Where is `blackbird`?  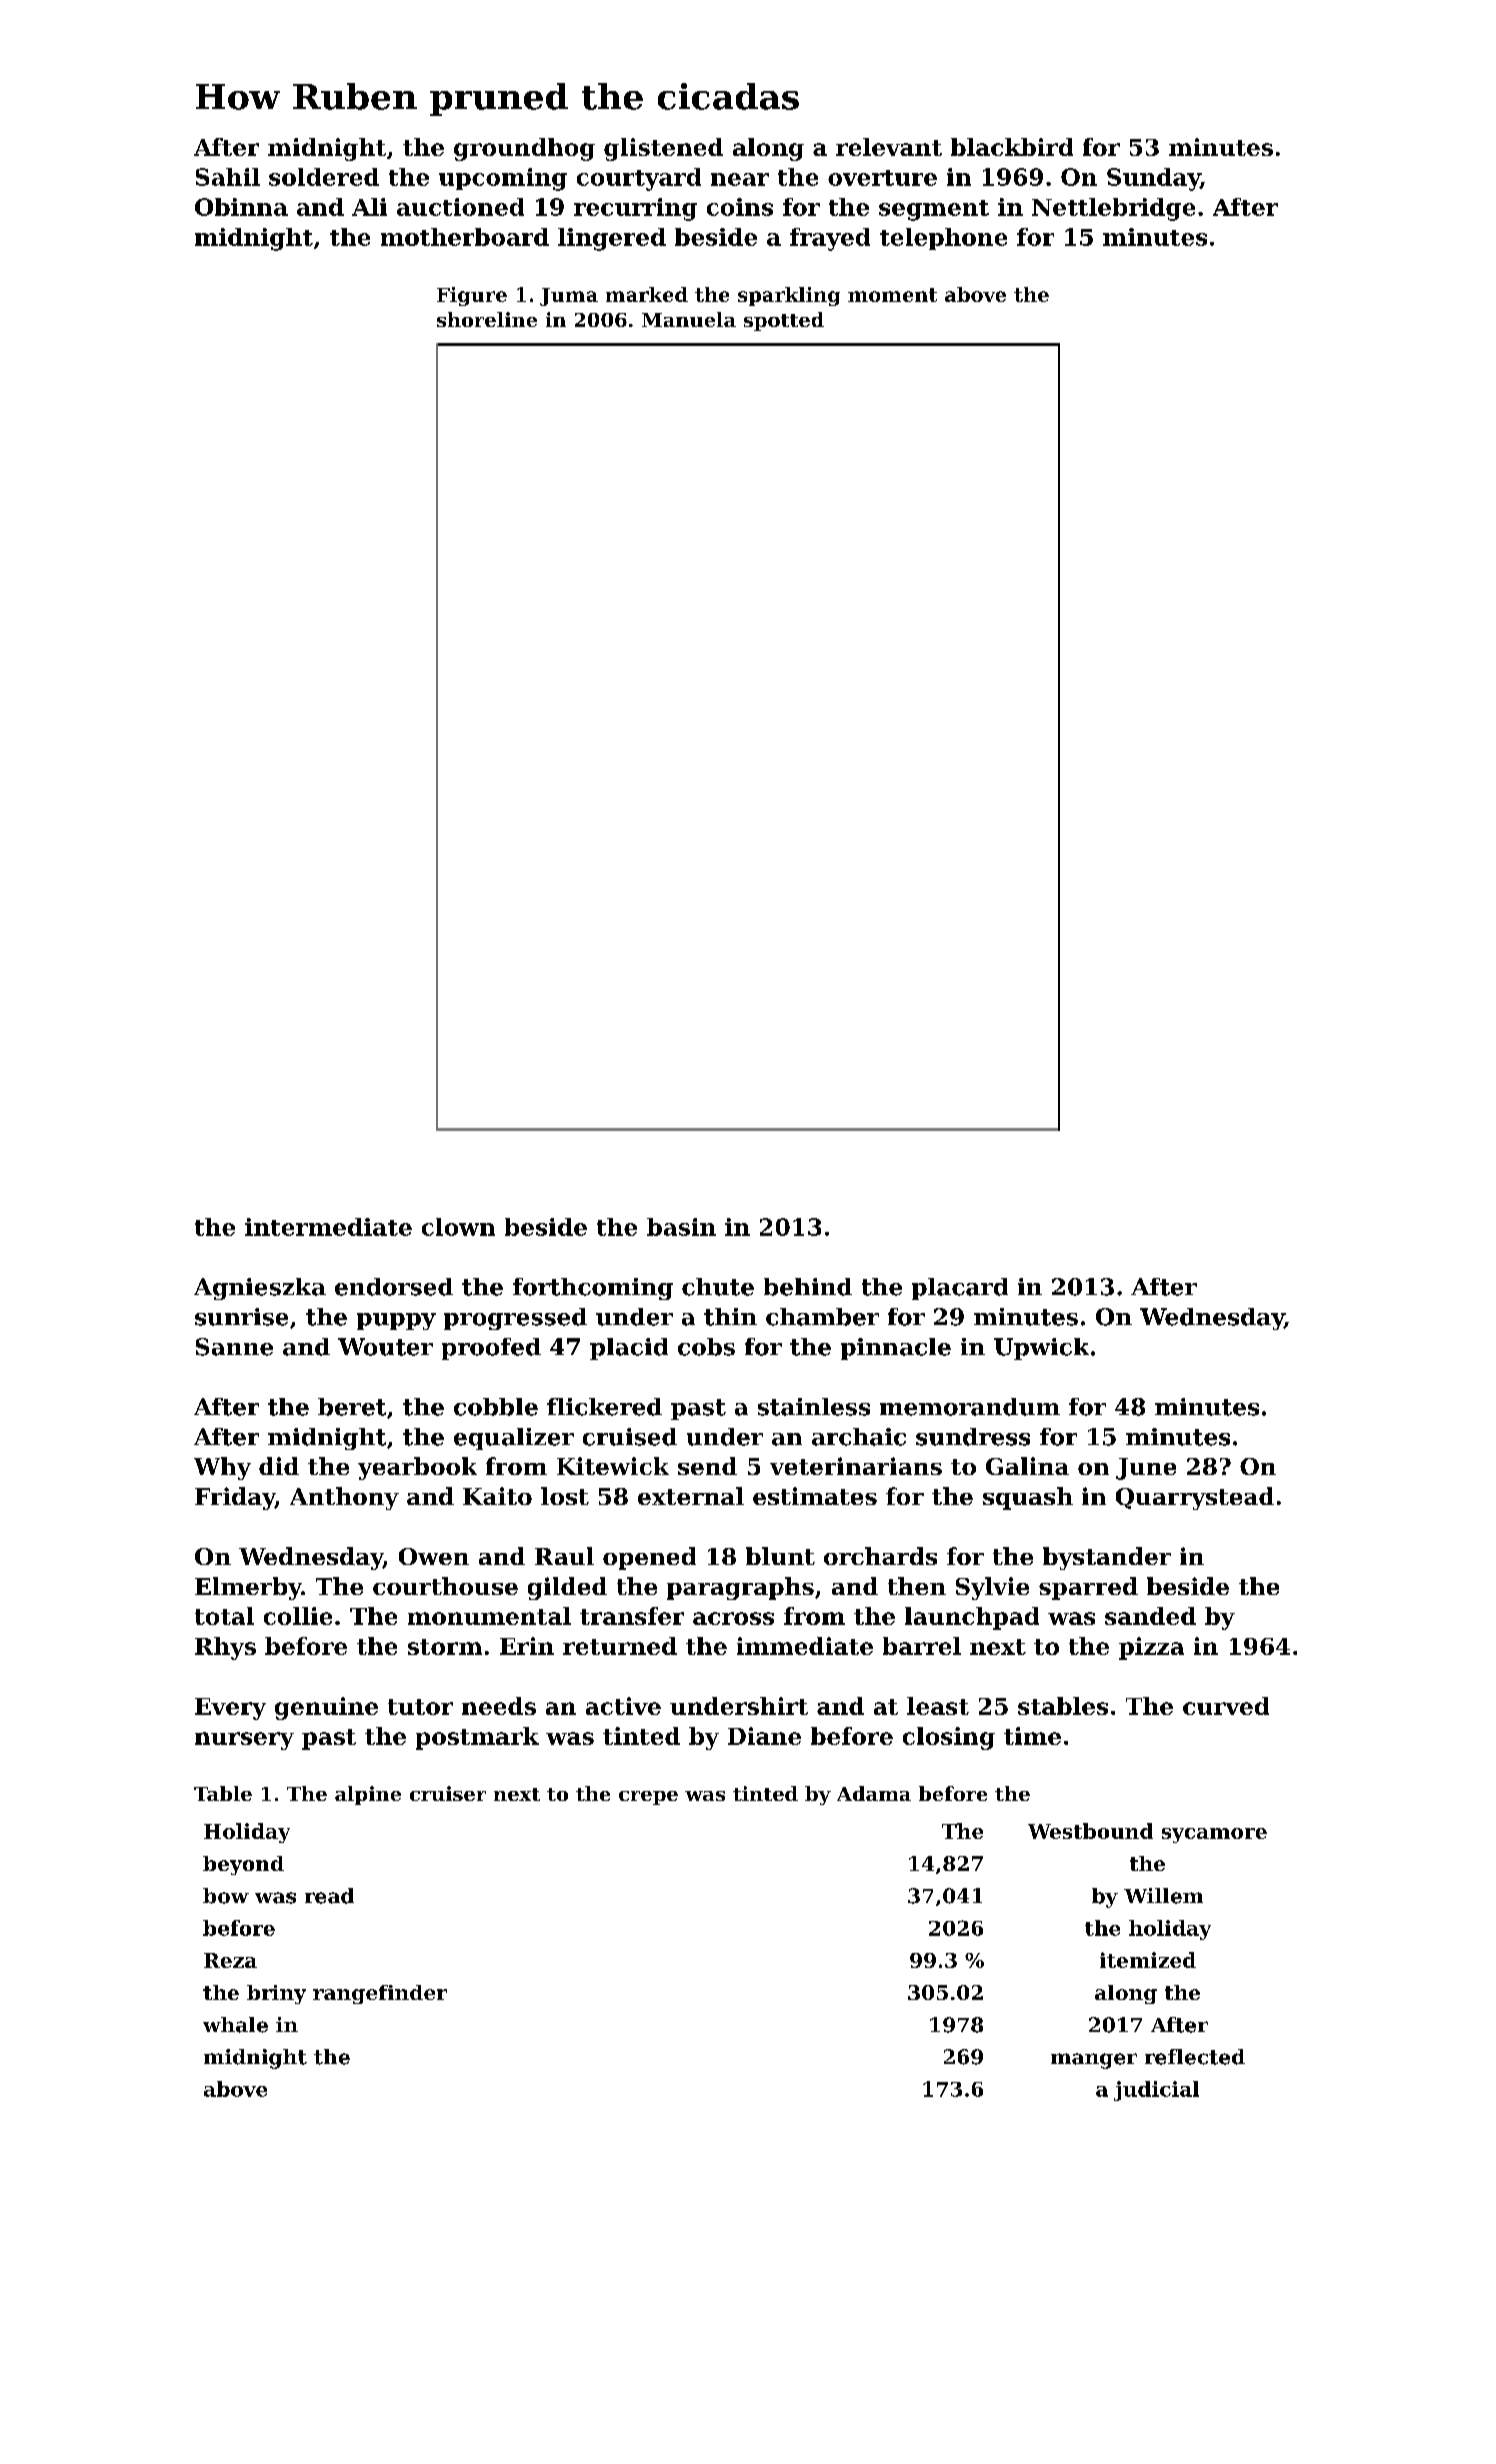 blackbird is located at coordinates (1012, 147).
